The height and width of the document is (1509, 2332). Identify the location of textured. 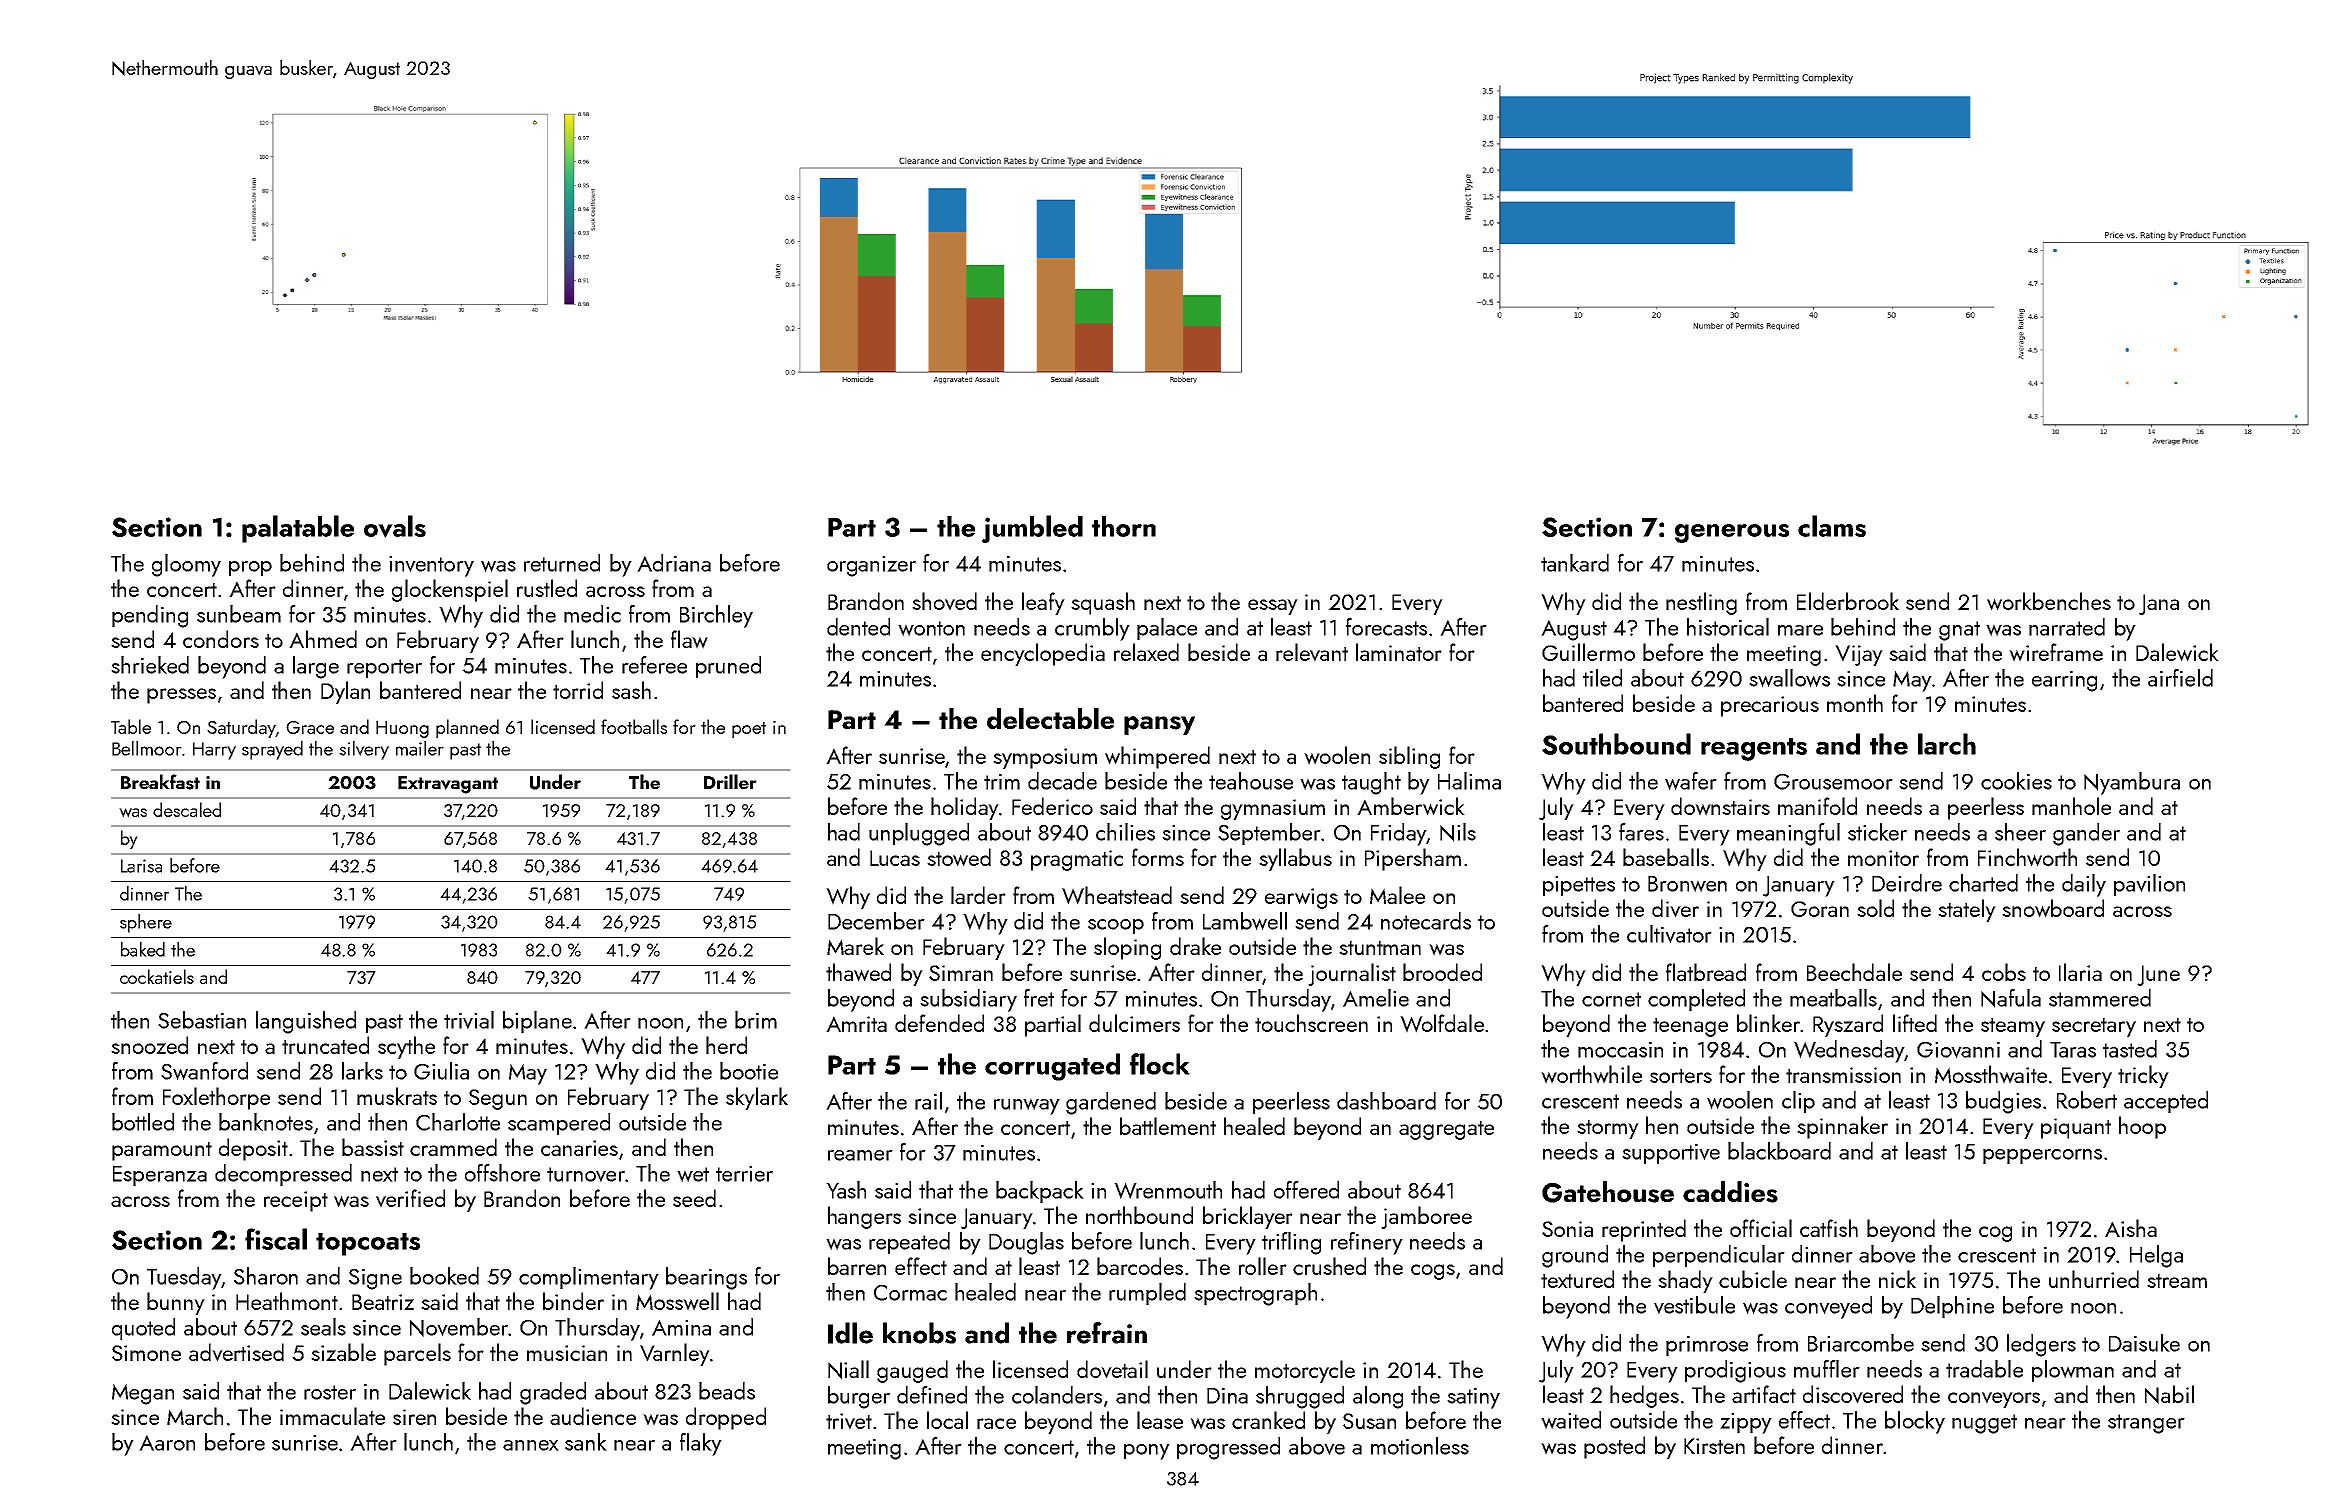
(1577, 1279).
